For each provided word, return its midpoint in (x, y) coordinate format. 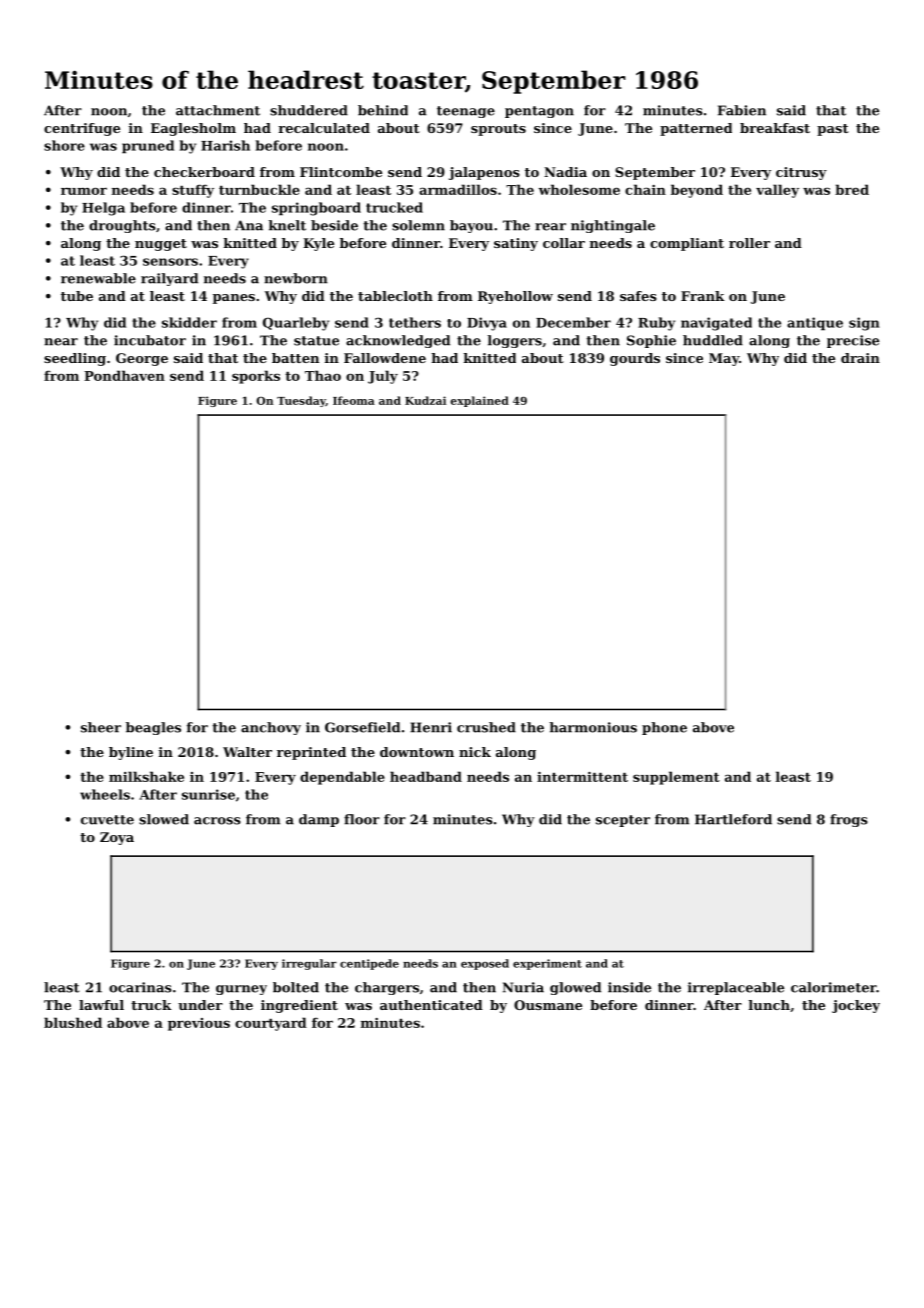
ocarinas (140, 987)
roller (749, 243)
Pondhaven (124, 375)
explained (480, 401)
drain (860, 358)
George (142, 359)
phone (664, 728)
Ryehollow (515, 297)
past (833, 130)
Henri (431, 727)
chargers (387, 988)
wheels (105, 794)
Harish (225, 145)
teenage (466, 112)
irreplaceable (736, 988)
